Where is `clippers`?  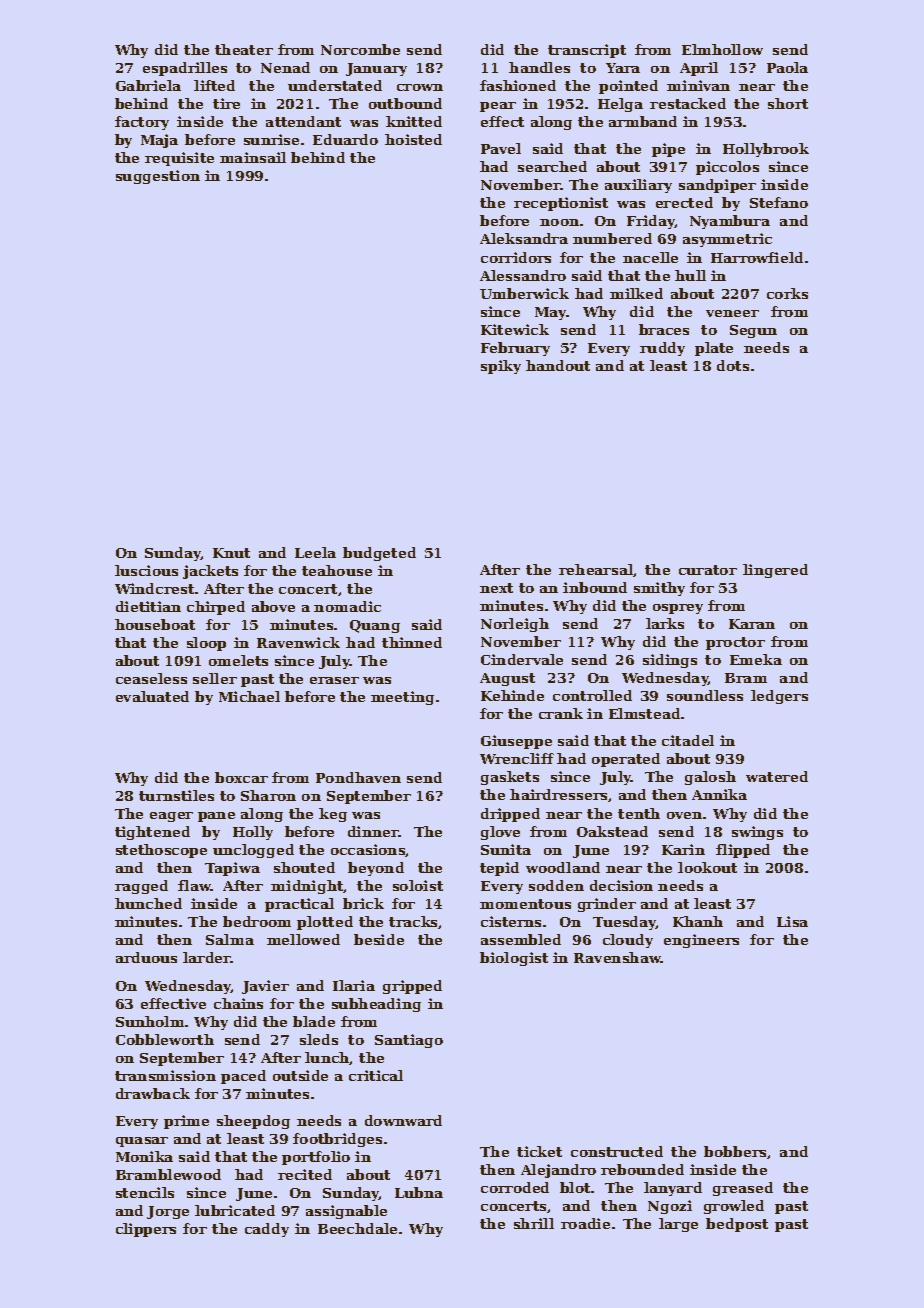 clippers is located at coordinates (146, 1230).
